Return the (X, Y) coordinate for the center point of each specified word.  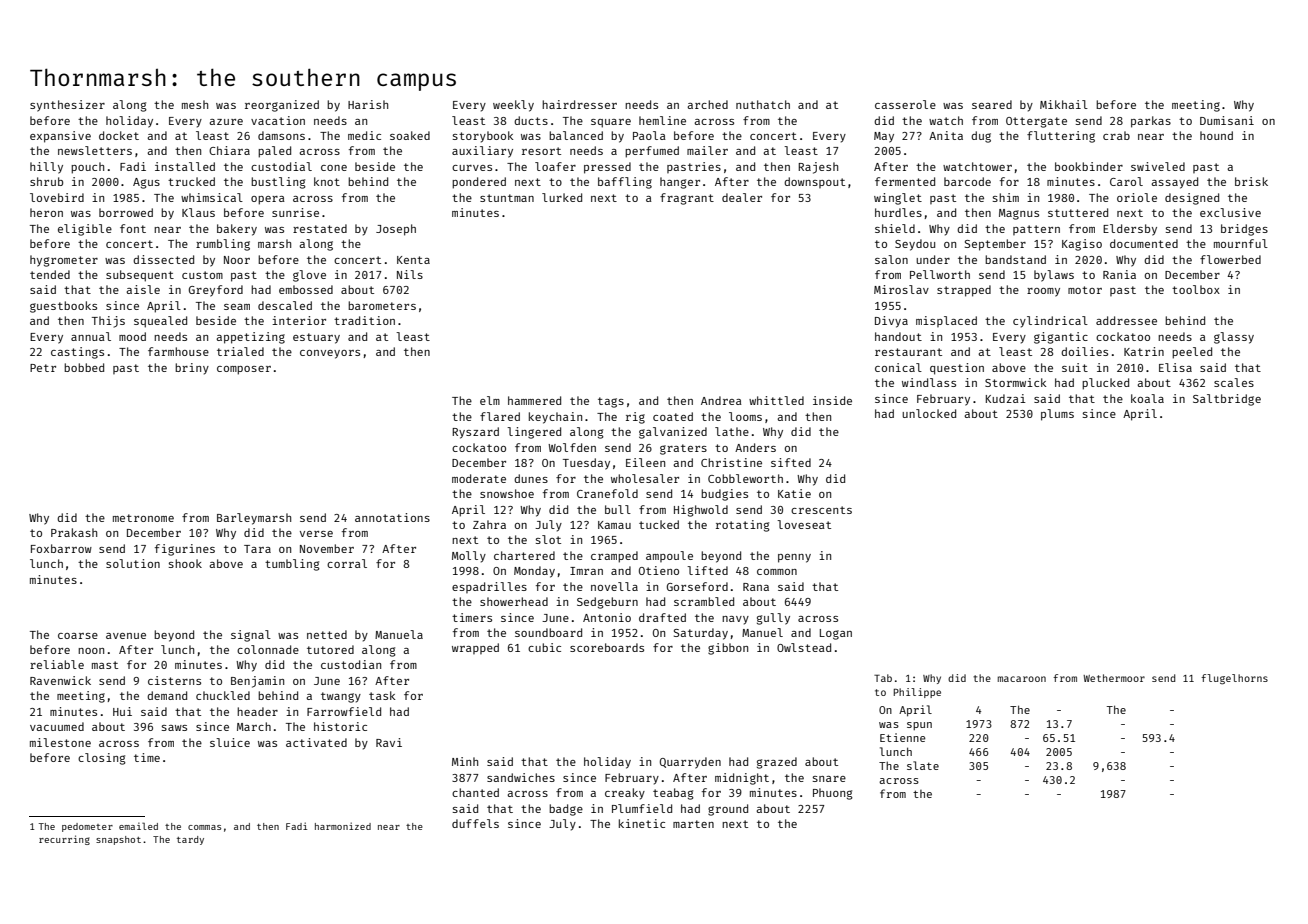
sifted (791, 462)
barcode (967, 181)
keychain (555, 418)
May (884, 137)
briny (192, 369)
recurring (64, 840)
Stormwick (1016, 382)
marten (693, 824)
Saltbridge (1227, 400)
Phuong (833, 794)
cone (334, 168)
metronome (143, 518)
